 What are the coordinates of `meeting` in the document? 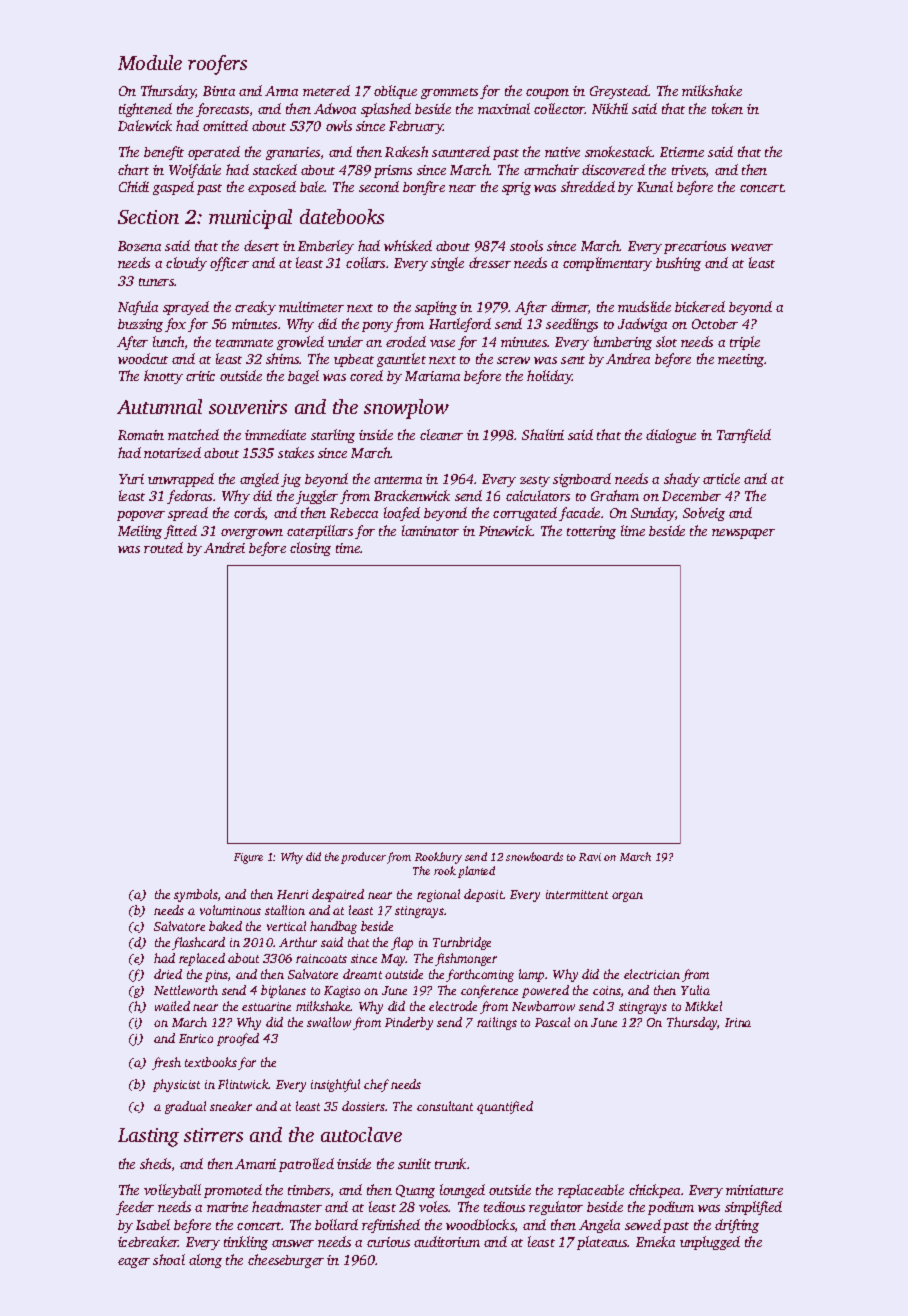 It's located at (741, 360).
